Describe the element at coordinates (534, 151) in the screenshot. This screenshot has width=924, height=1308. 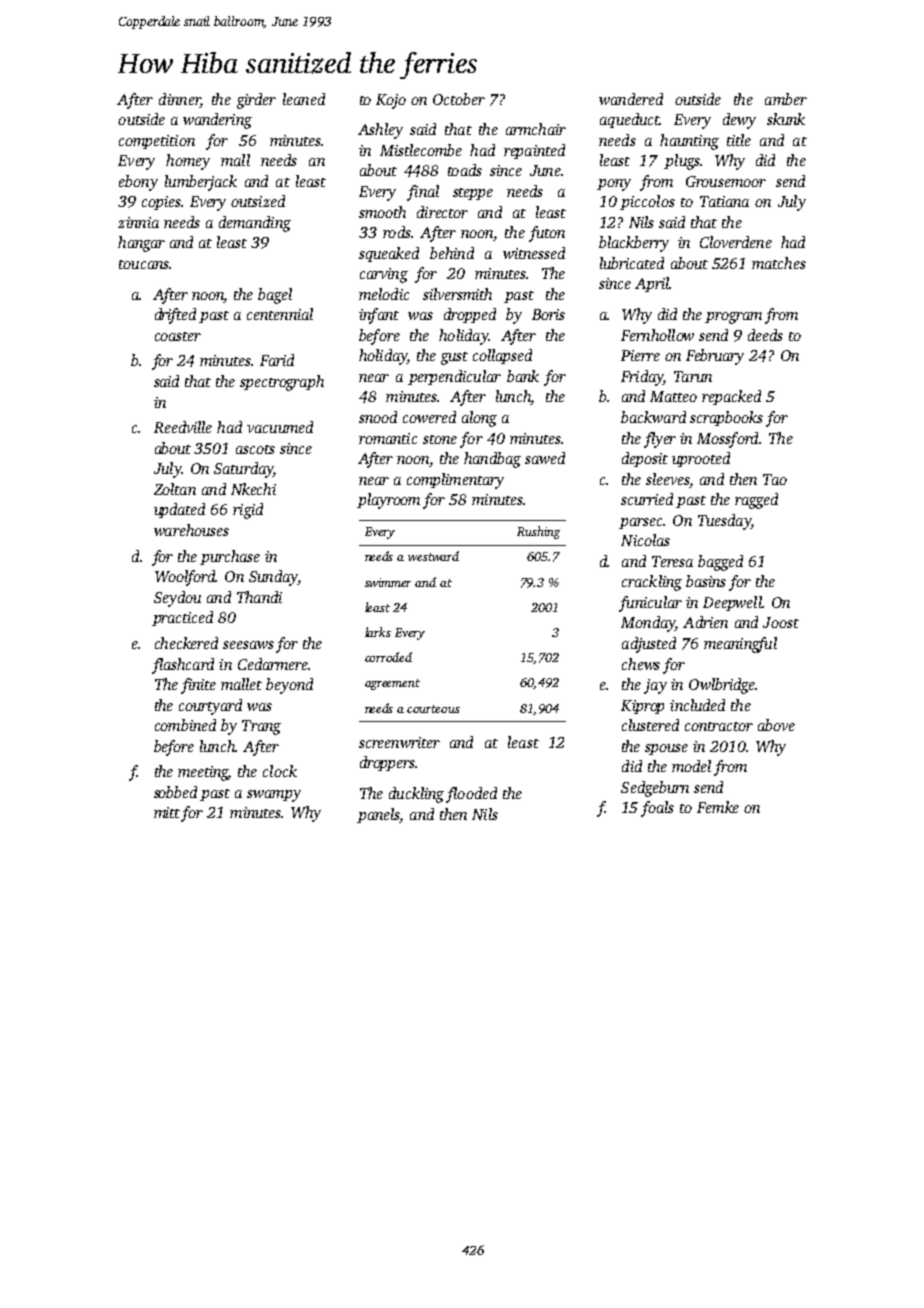
I see `repainted` at that location.
